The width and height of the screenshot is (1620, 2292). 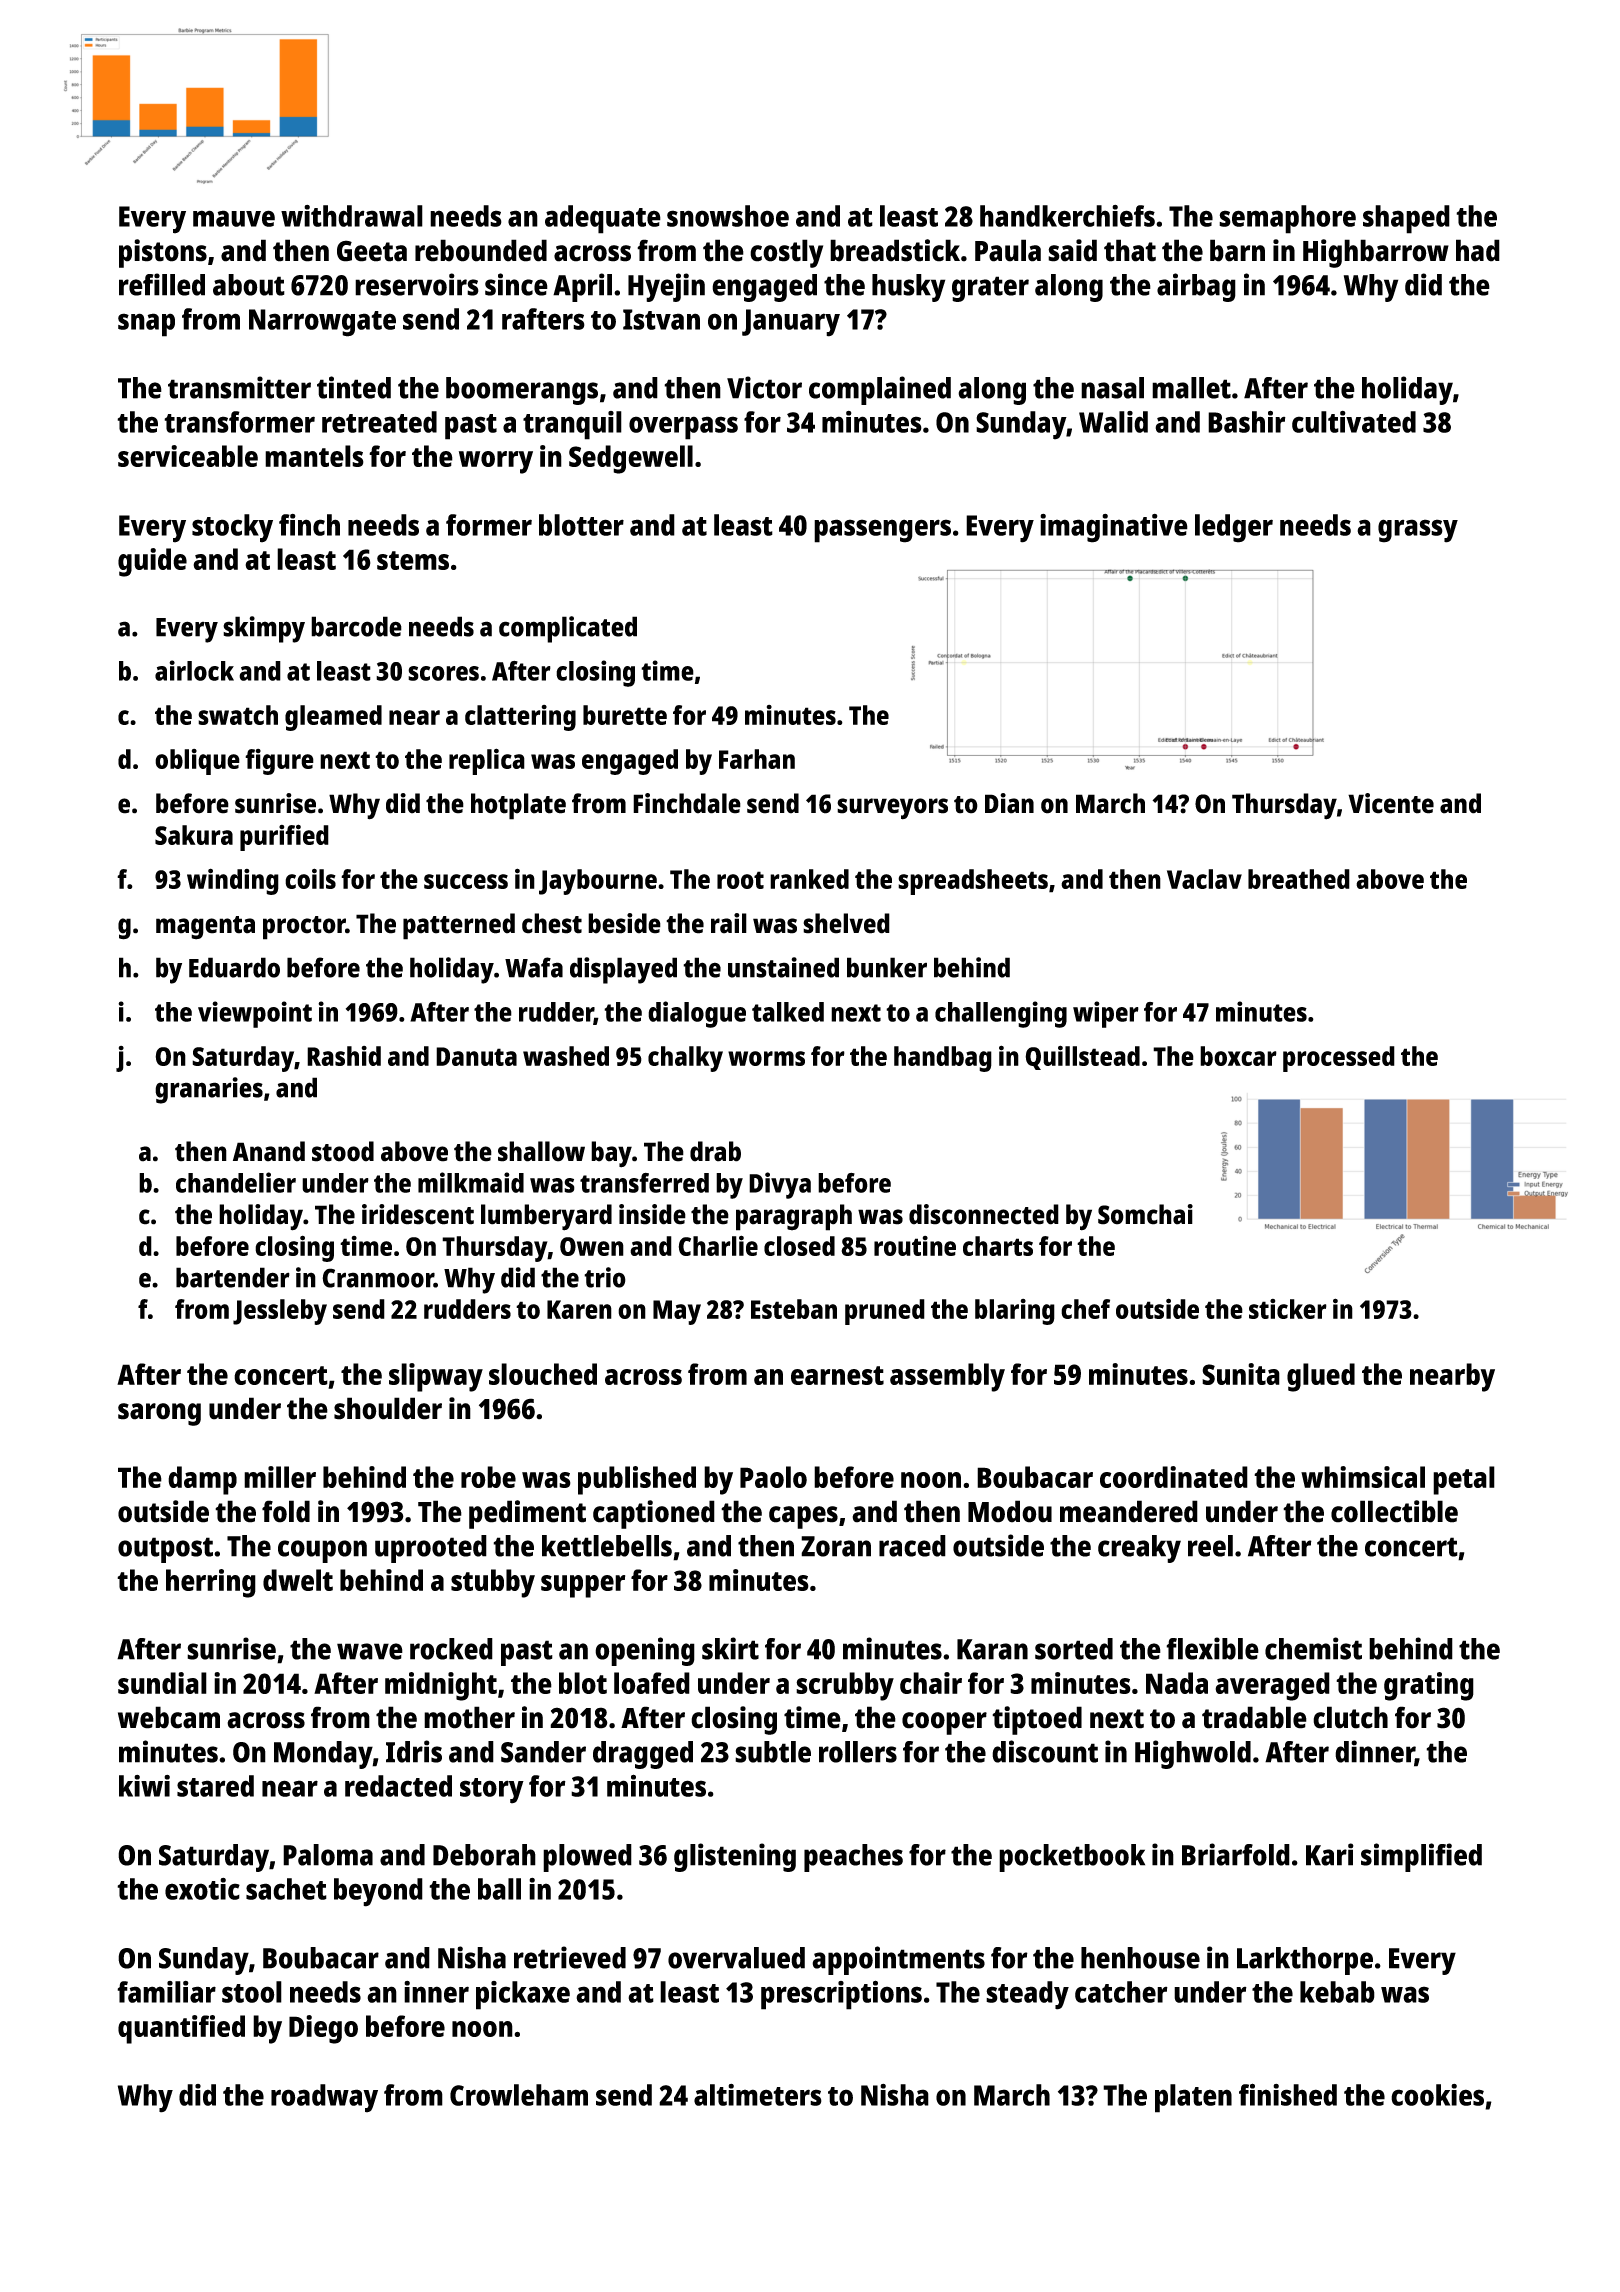 I want to click on Geeta, so click(x=372, y=251).
